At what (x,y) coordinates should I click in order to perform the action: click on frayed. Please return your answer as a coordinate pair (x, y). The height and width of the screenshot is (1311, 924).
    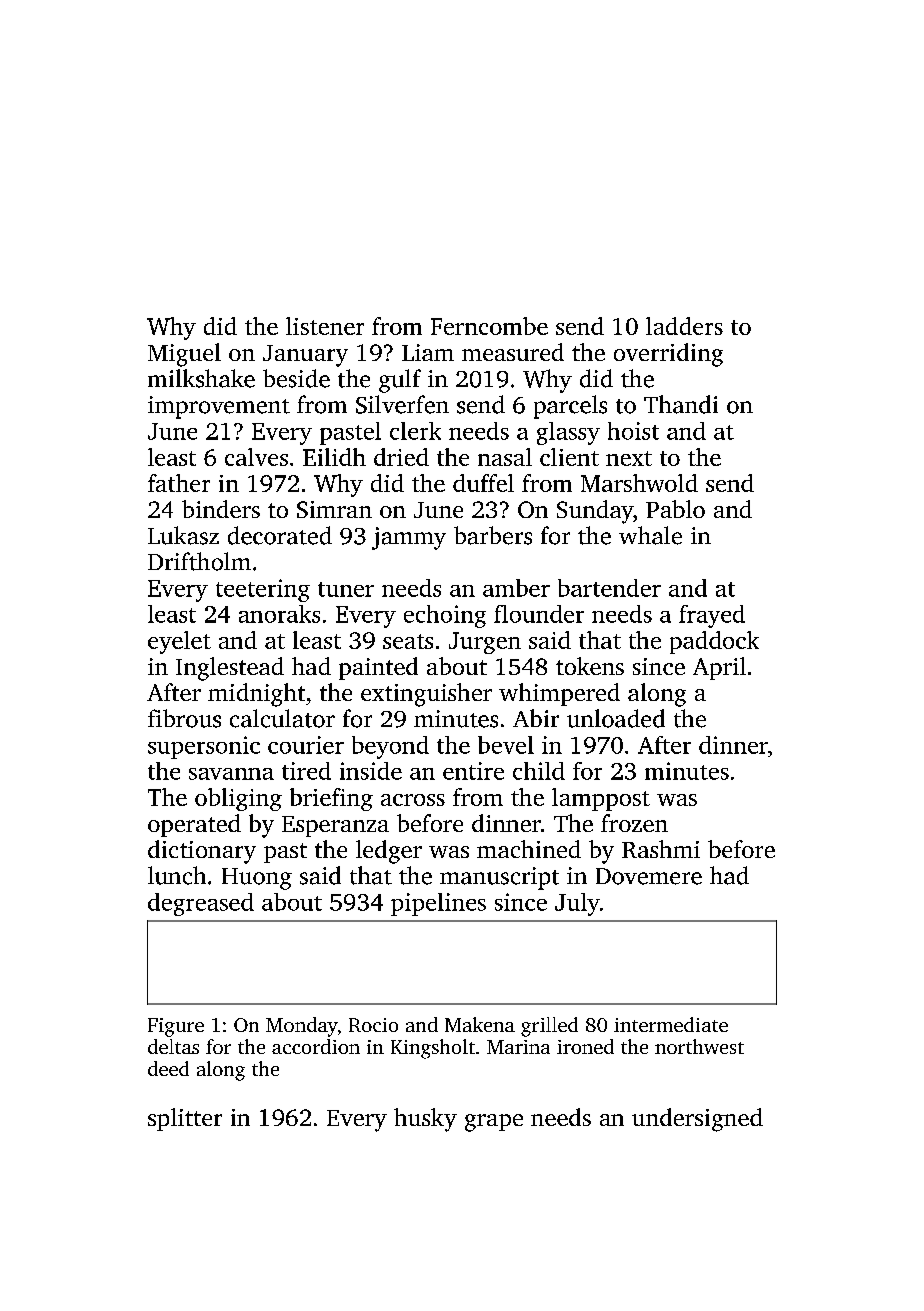
    Looking at the image, I should click on (712, 616).
